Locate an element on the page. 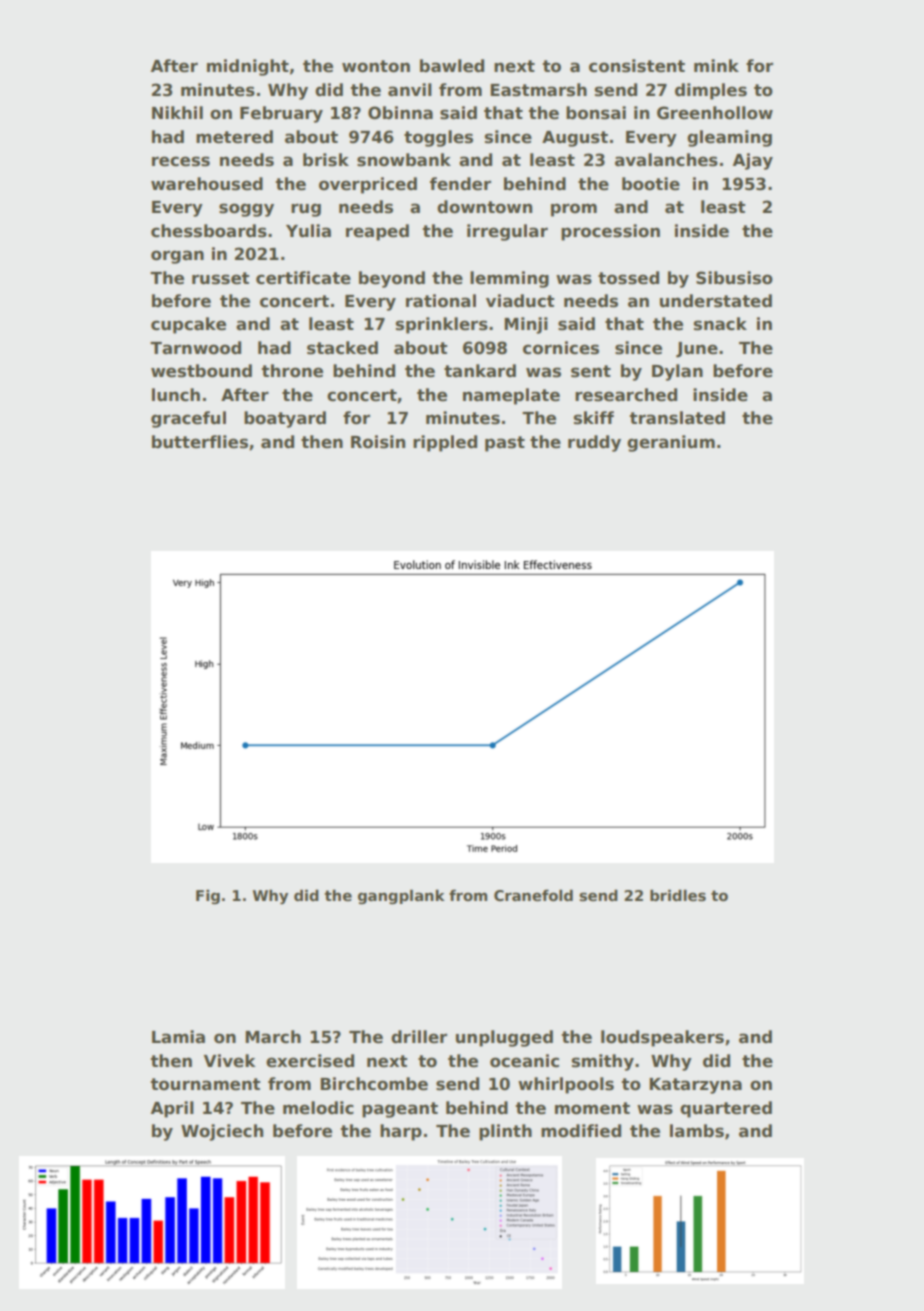  Lamia is located at coordinates (178, 1037).
